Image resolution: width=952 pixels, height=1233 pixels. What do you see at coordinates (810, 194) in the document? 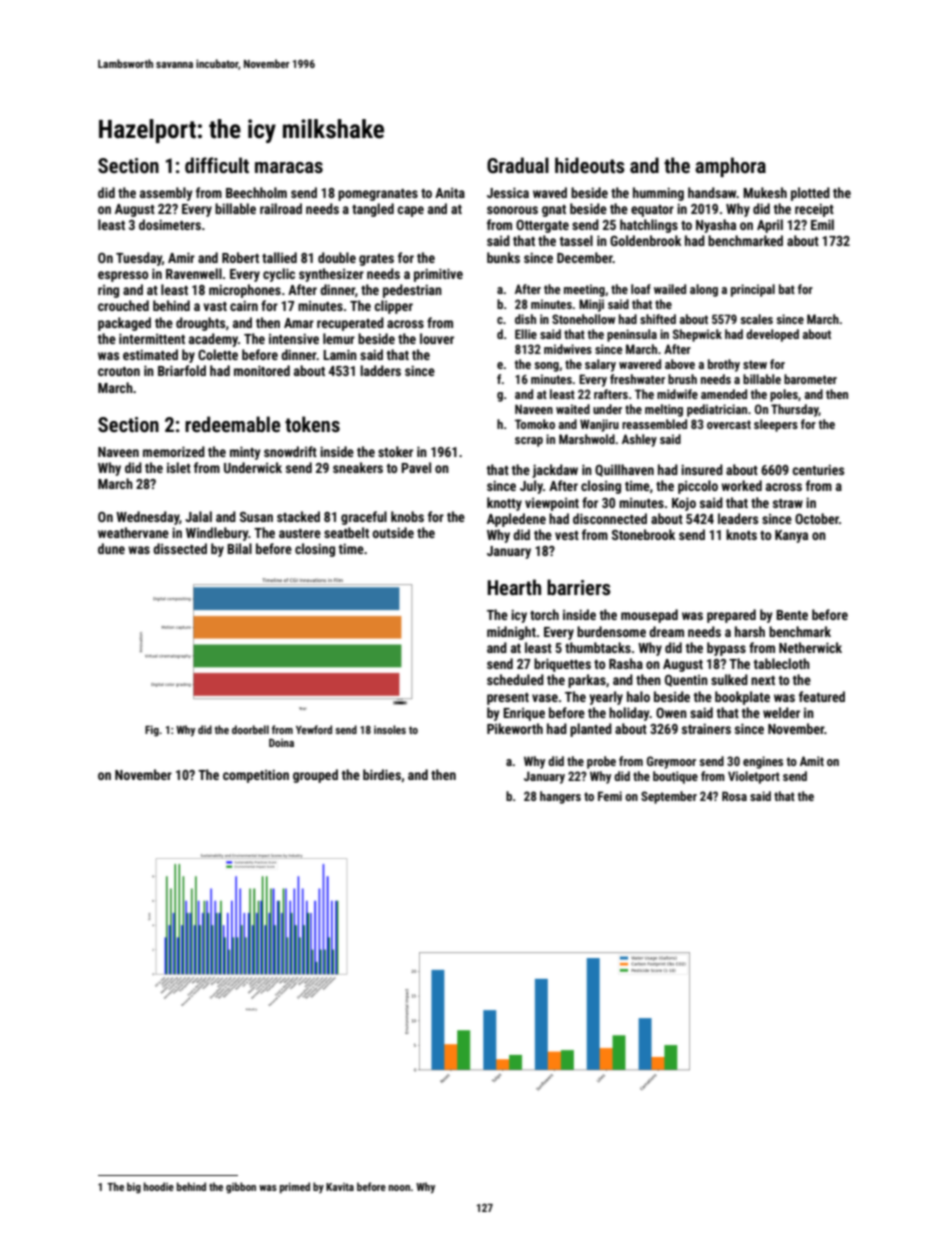
I see `plotted` at bounding box center [810, 194].
